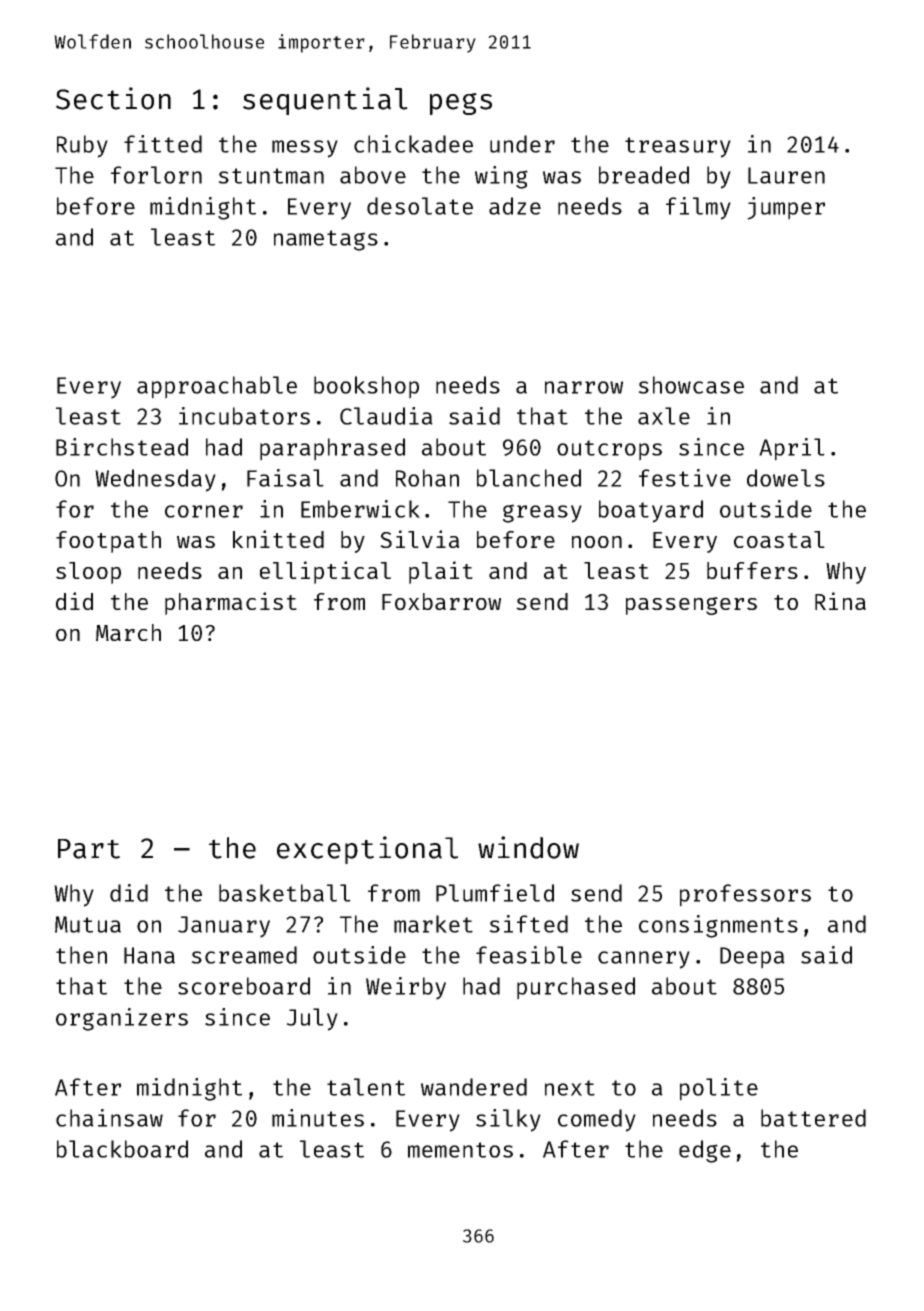 The width and height of the screenshot is (924, 1311). What do you see at coordinates (128, 632) in the screenshot?
I see `March` at bounding box center [128, 632].
